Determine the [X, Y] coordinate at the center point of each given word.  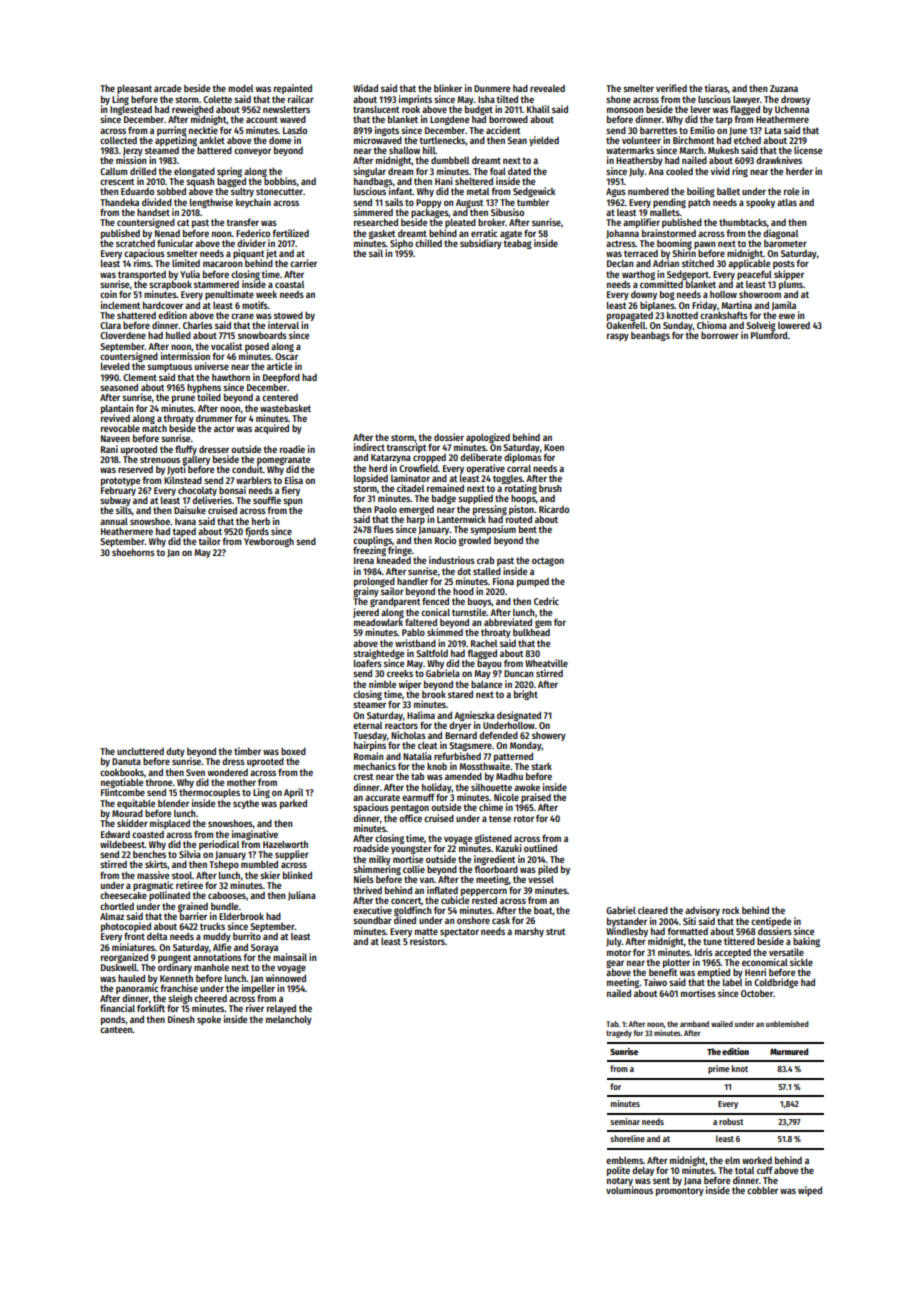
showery [549, 736]
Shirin [684, 253]
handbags [373, 182]
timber [247, 751]
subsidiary [481, 244]
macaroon [223, 264]
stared [460, 694]
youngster [411, 849]
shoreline [627, 1138]
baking [806, 942]
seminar [625, 1121]
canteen [116, 1029]
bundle [224, 906]
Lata [773, 130]
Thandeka [119, 202]
